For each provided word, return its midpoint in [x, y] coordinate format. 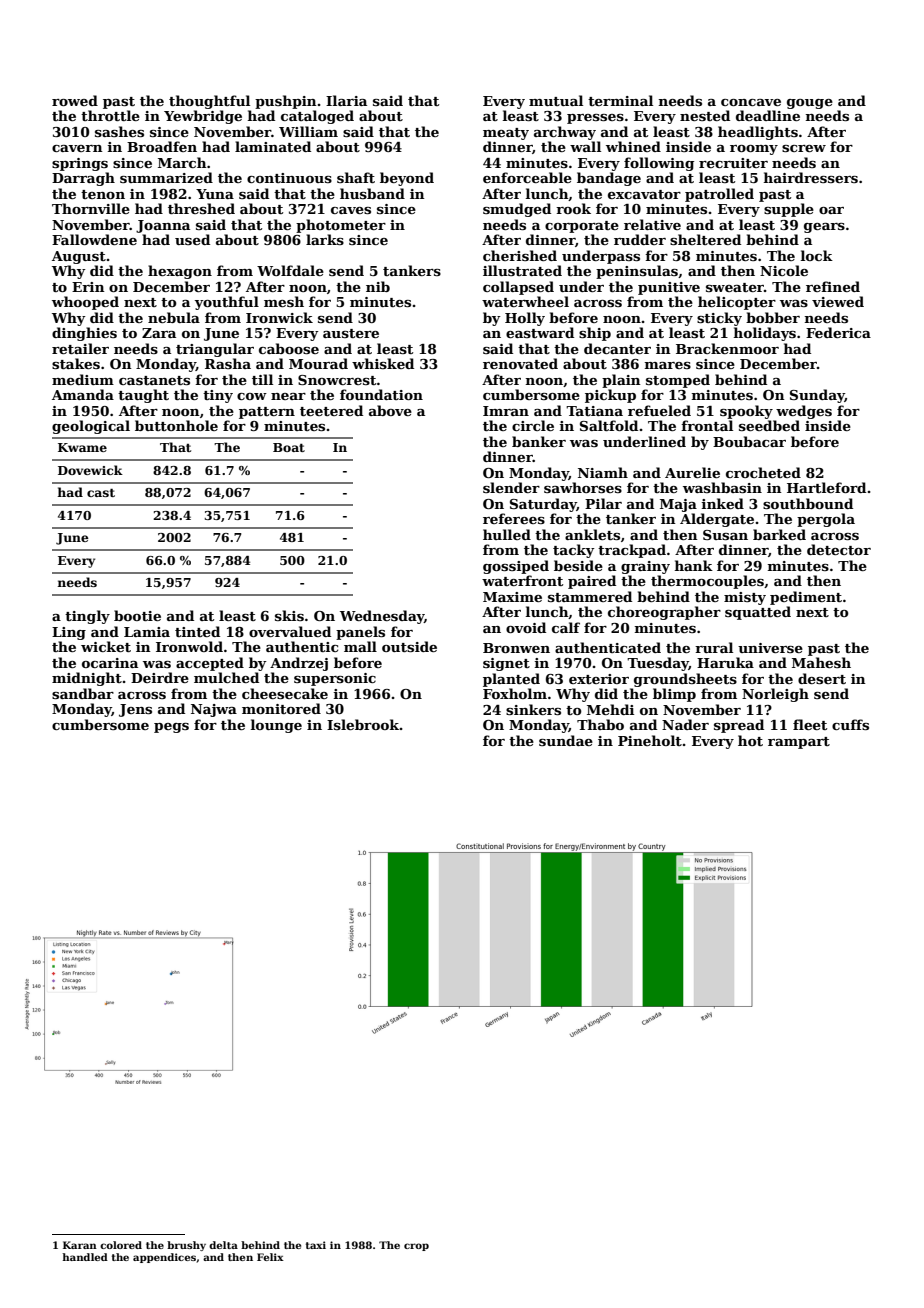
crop [416, 1247]
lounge [276, 726]
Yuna [215, 194]
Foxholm [515, 693]
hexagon [180, 272]
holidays [765, 334]
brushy [186, 1246]
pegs [171, 728]
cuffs [850, 724]
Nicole [784, 270]
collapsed [518, 288]
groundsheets [685, 680]
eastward [540, 332]
